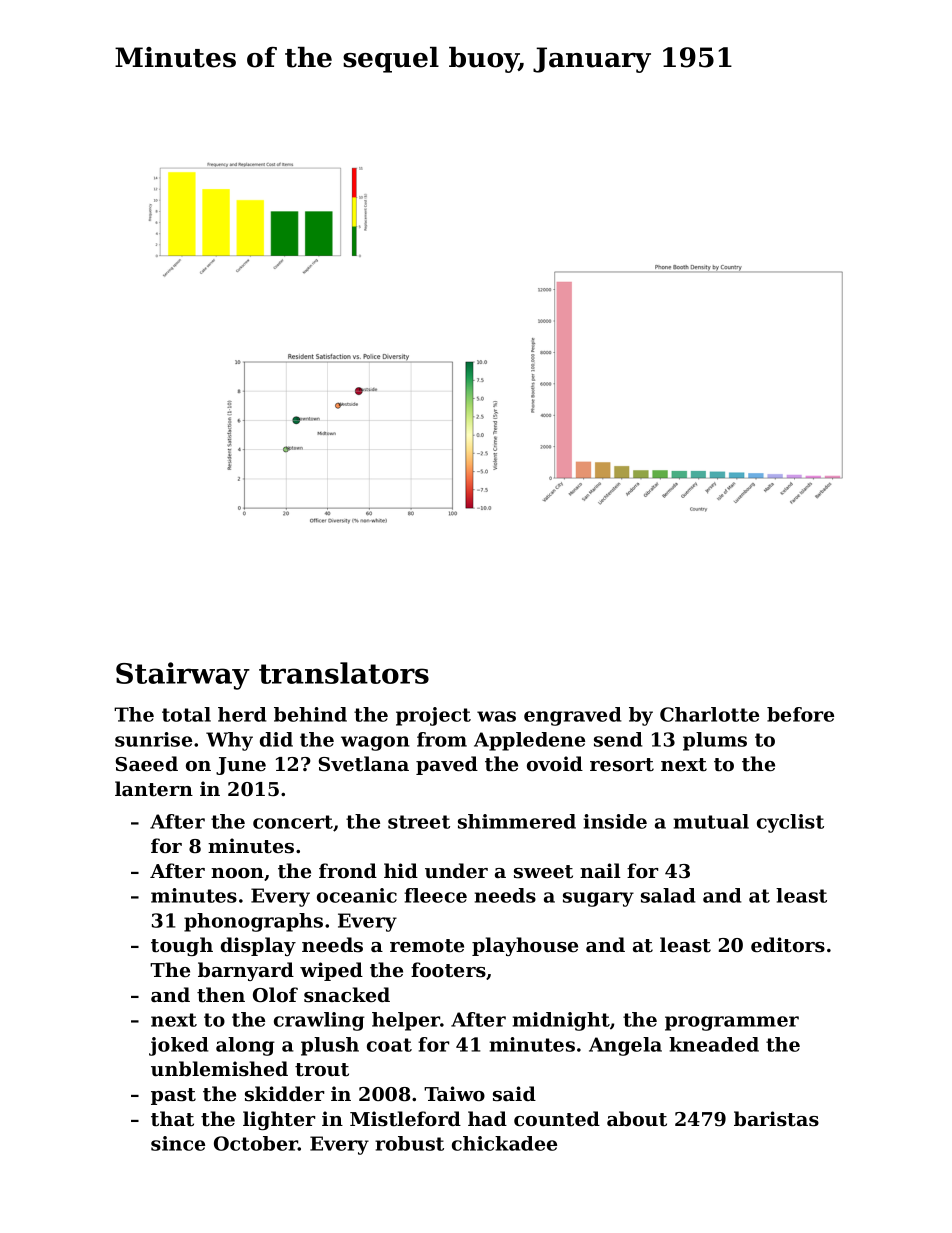 Image resolution: width=952 pixels, height=1233 pixels. I want to click on editors, so click(788, 945).
